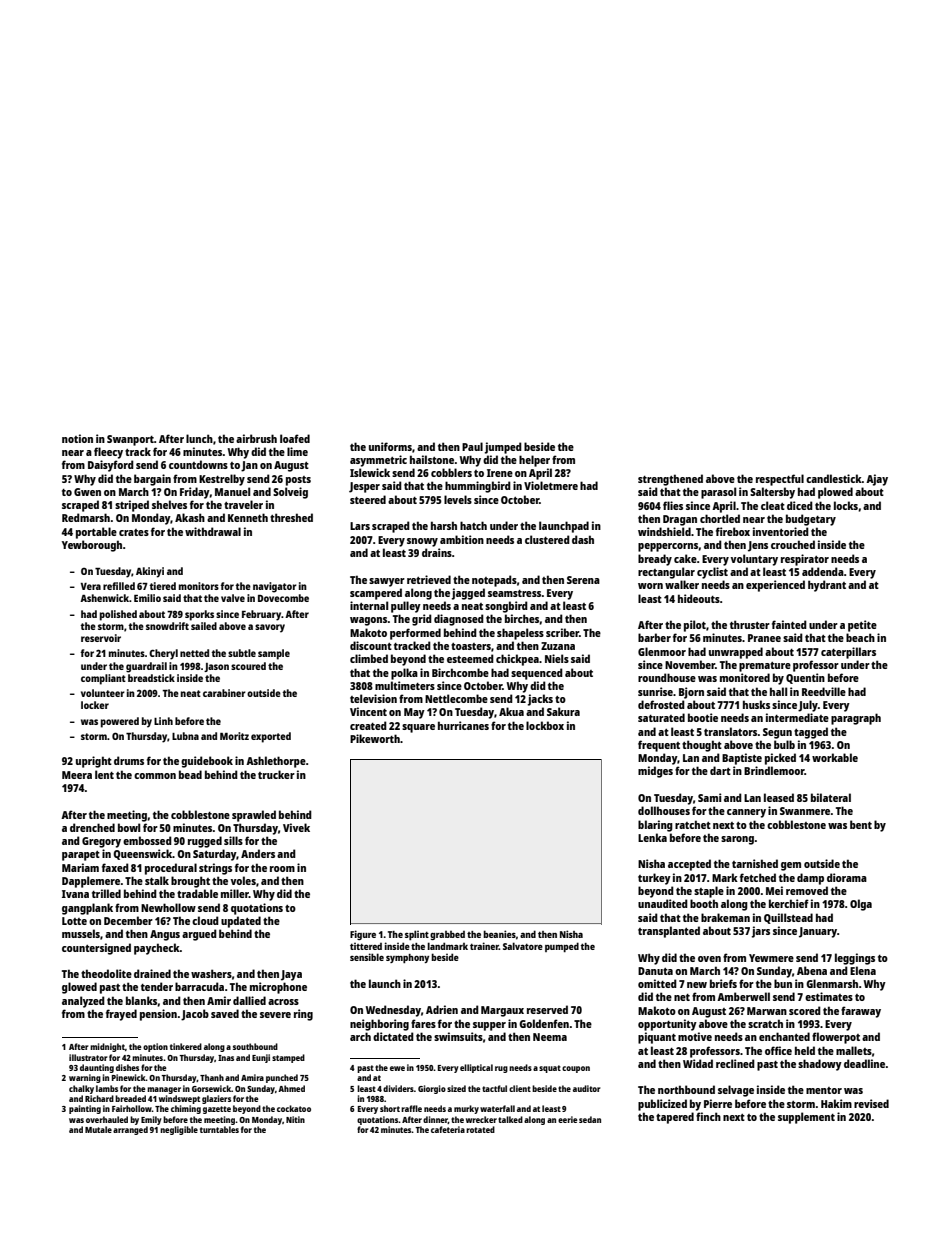 The width and height of the screenshot is (952, 1233). I want to click on revised, so click(871, 1103).
